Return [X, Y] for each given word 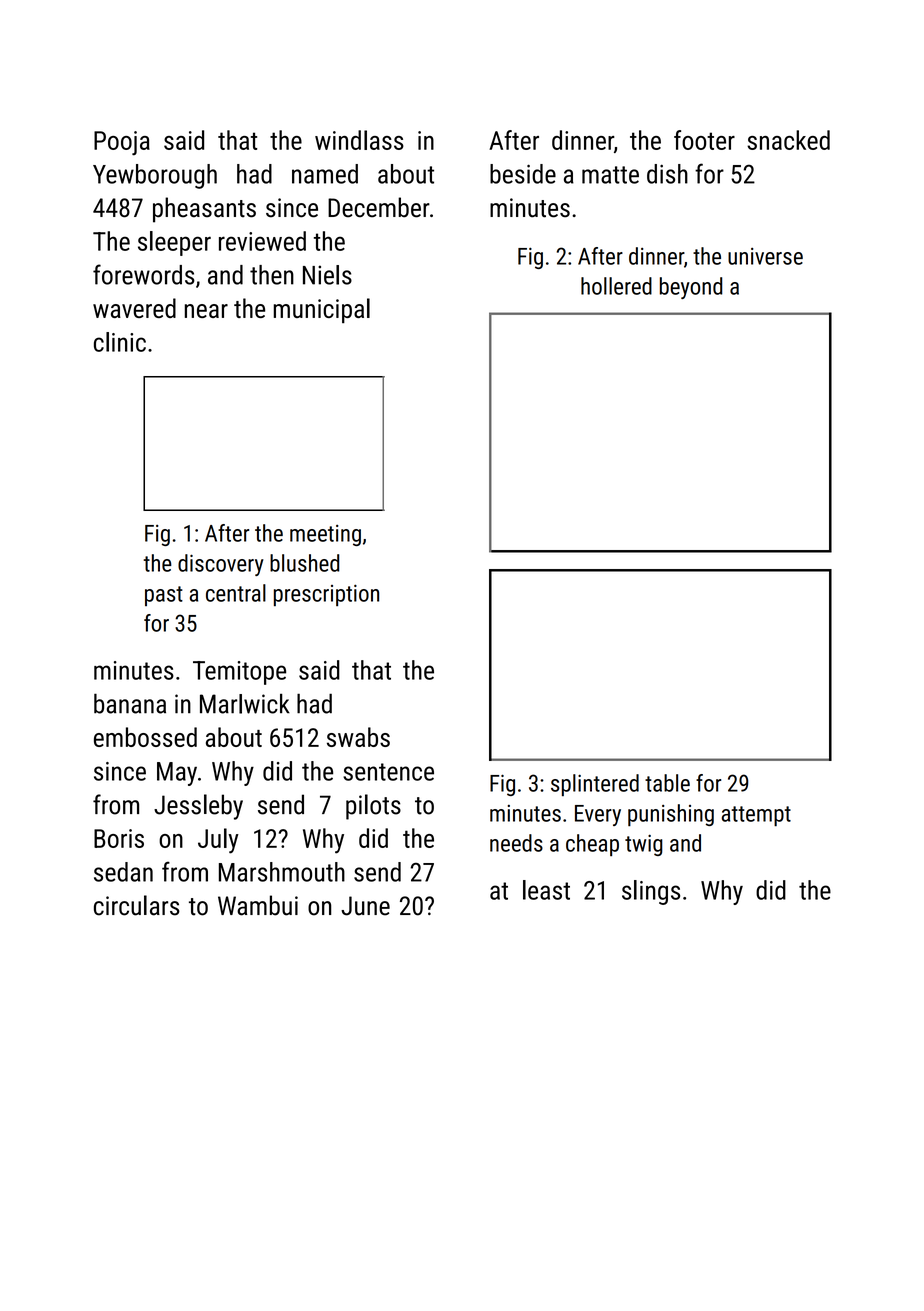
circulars [137, 905]
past [164, 596]
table [667, 783]
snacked [788, 140]
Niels [327, 275]
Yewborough [155, 176]
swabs [358, 737]
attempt [756, 816]
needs [516, 843]
